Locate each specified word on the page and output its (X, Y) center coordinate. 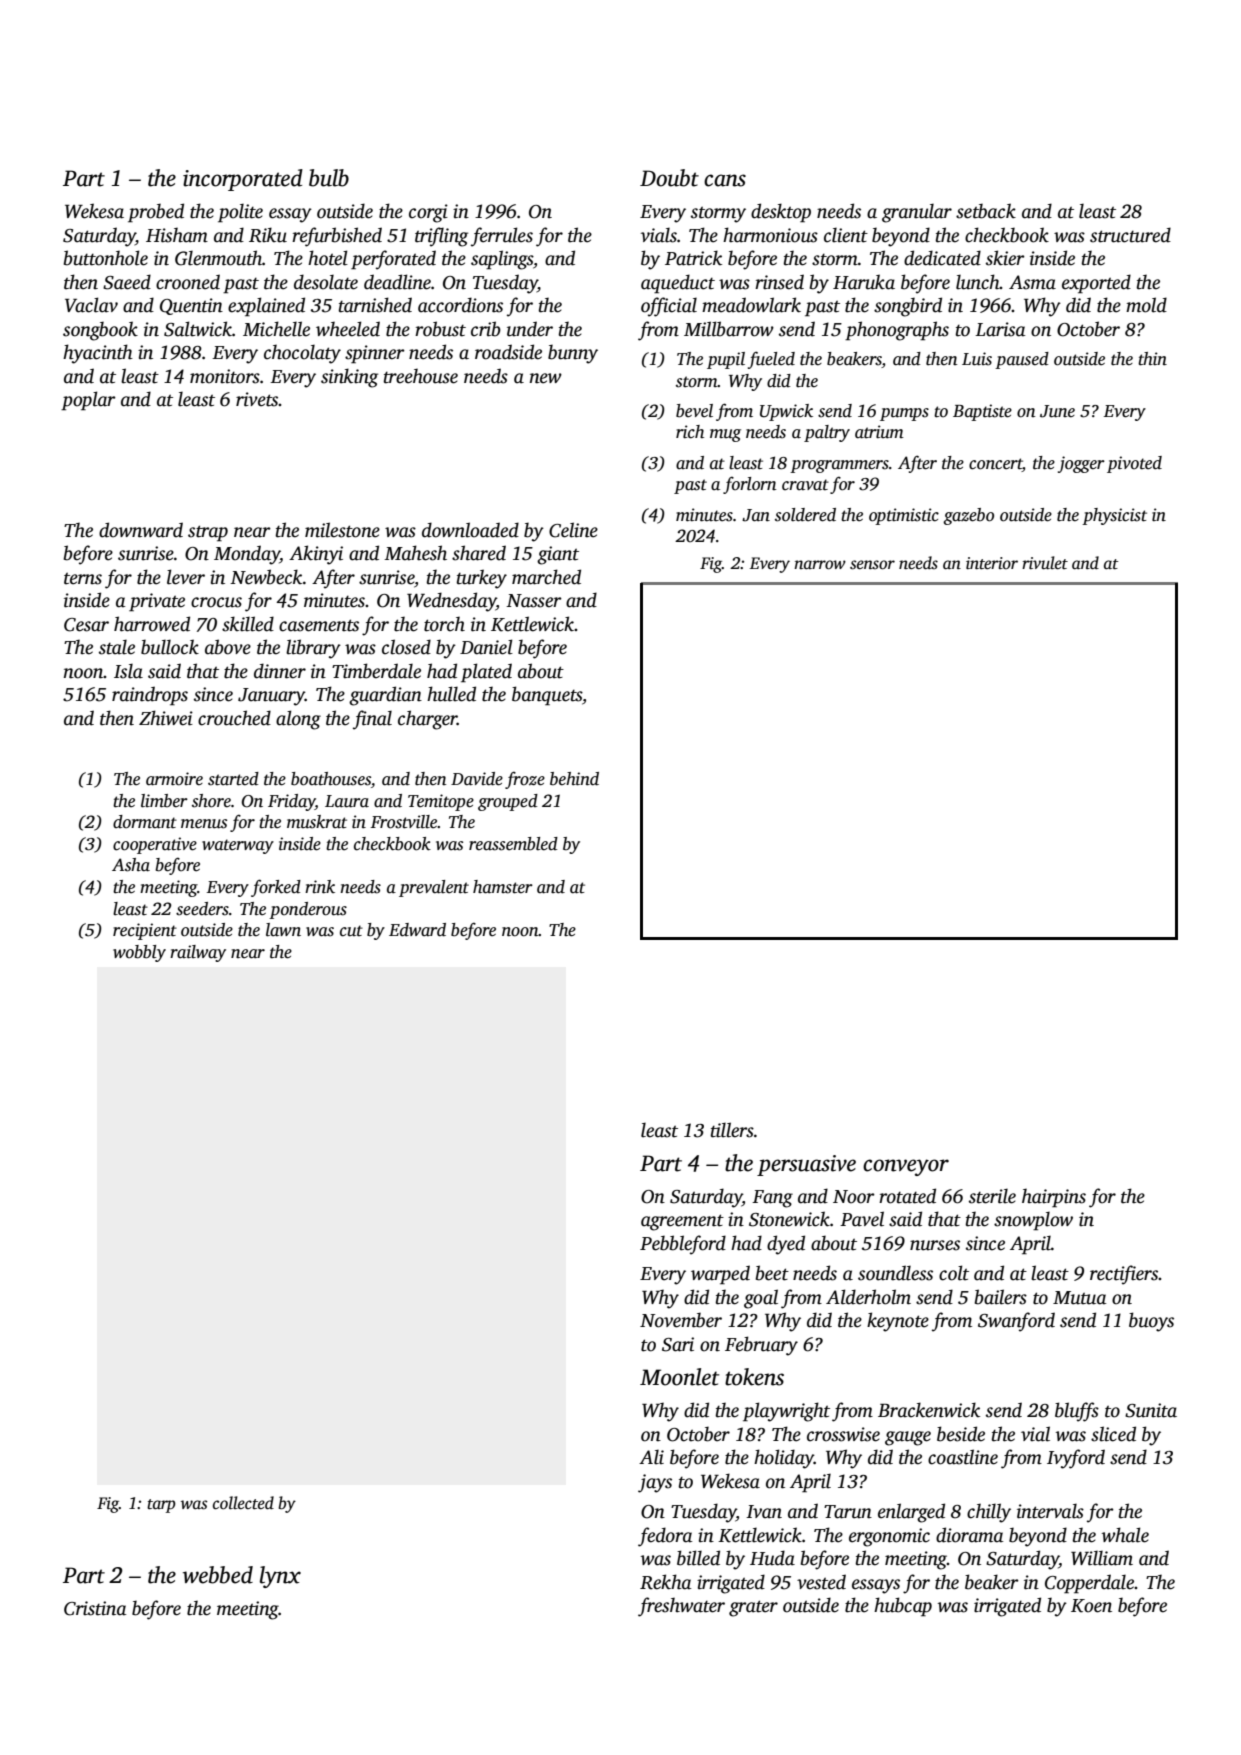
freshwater (681, 1607)
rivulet (1045, 563)
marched (546, 577)
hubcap (903, 1607)
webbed (218, 1575)
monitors (225, 376)
